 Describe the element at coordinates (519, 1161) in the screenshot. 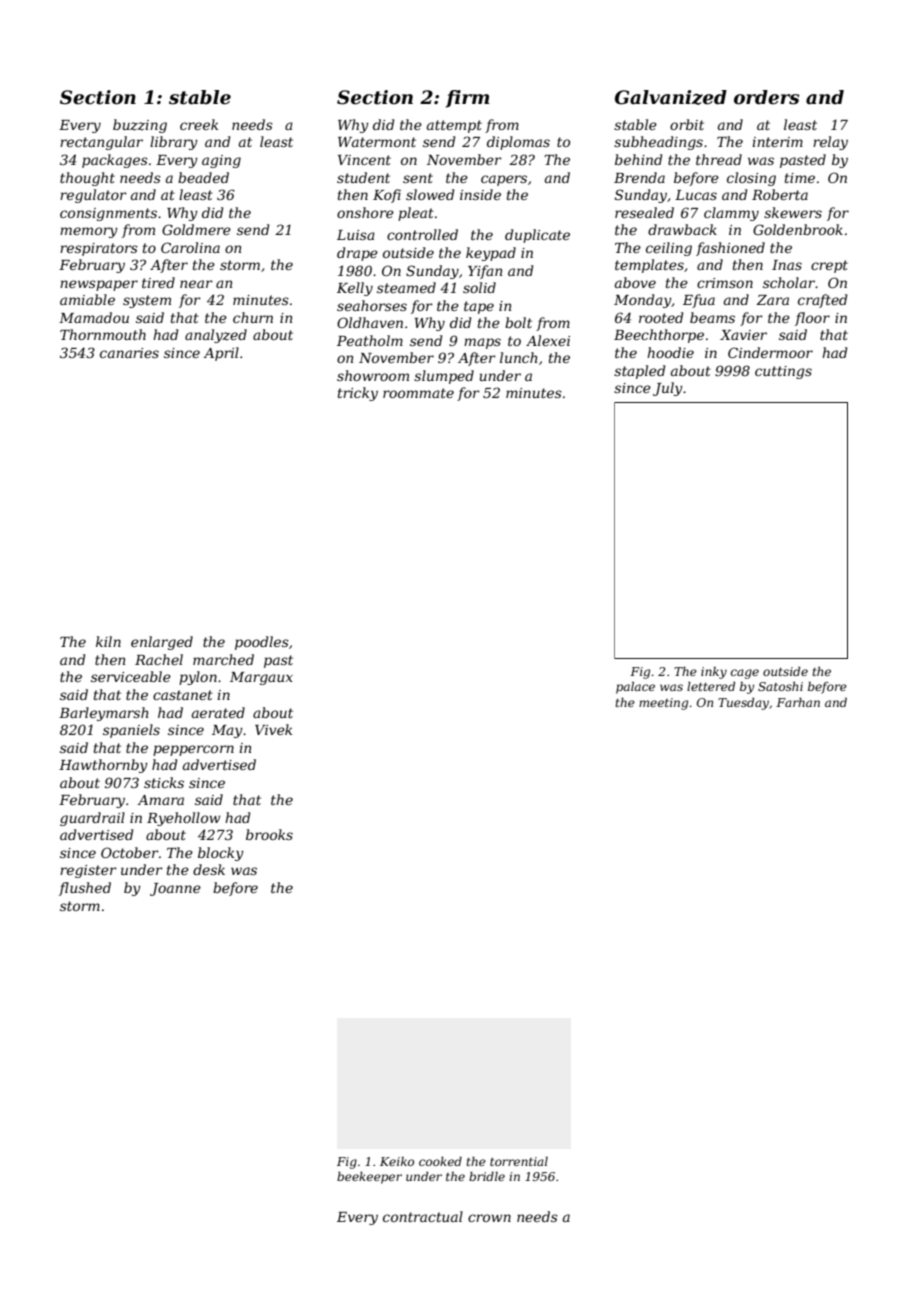

I see `torrential` at that location.
